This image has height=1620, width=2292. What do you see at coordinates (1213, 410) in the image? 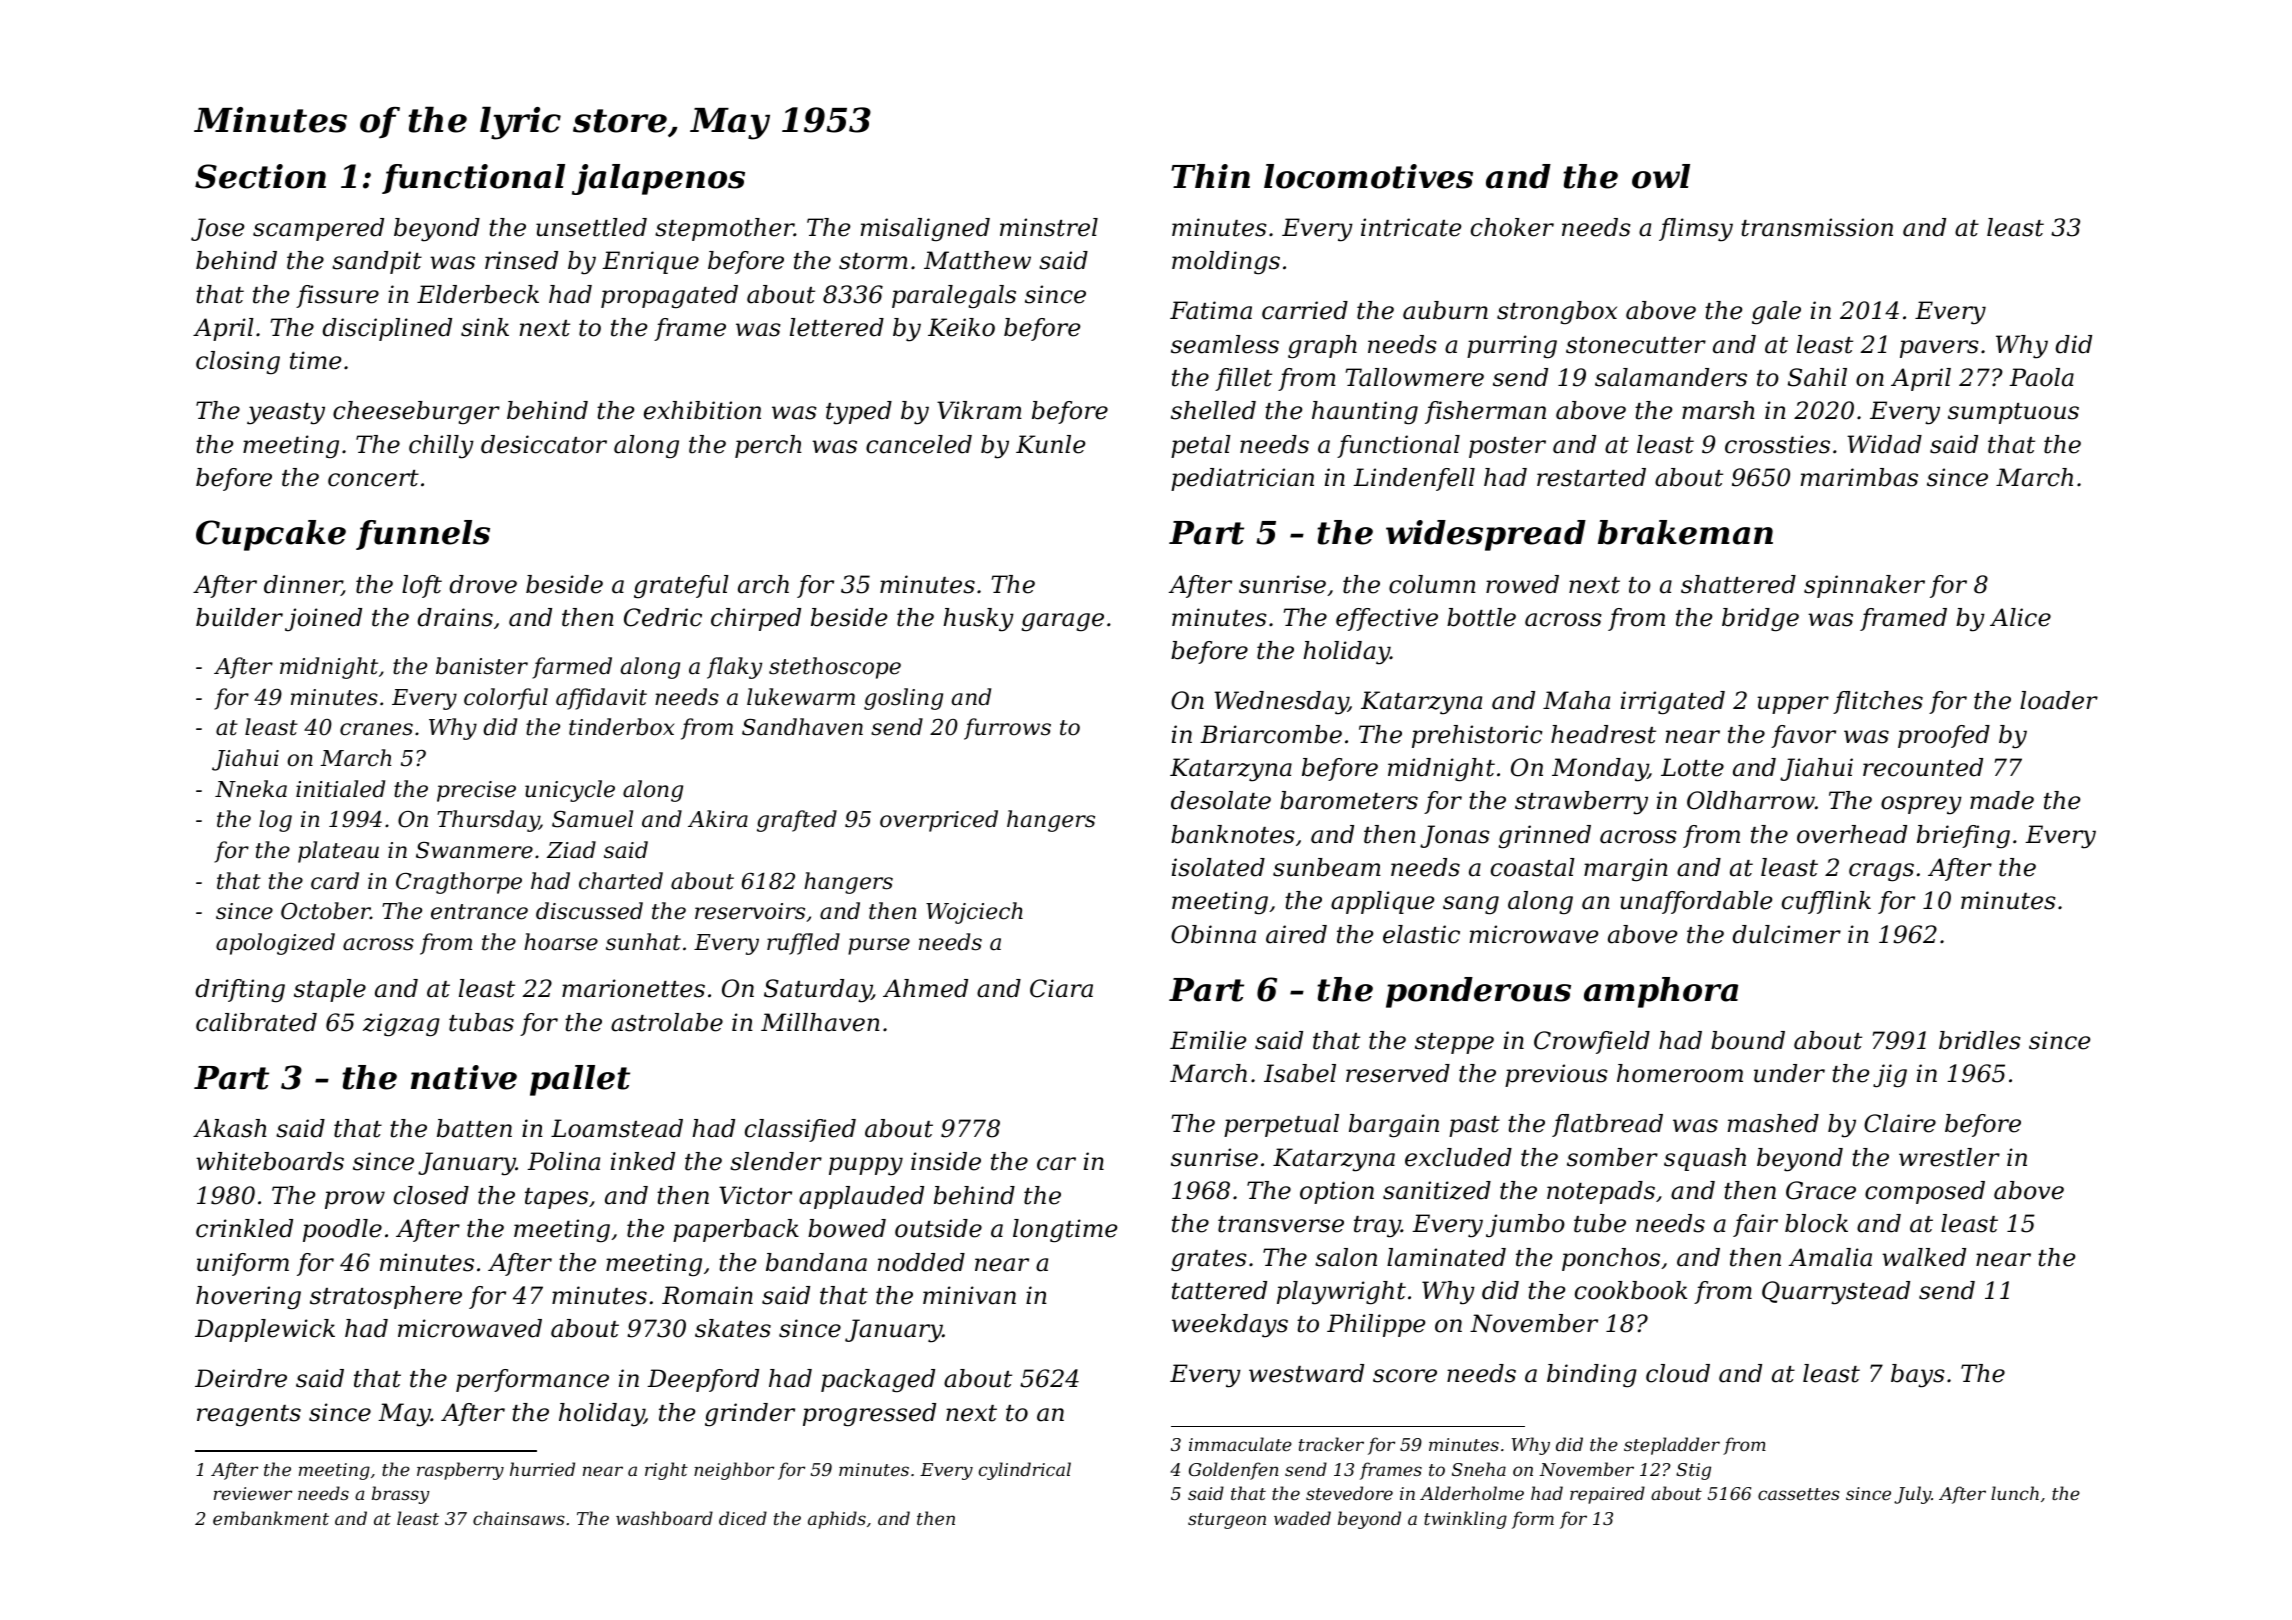
I see `shelled` at bounding box center [1213, 410].
